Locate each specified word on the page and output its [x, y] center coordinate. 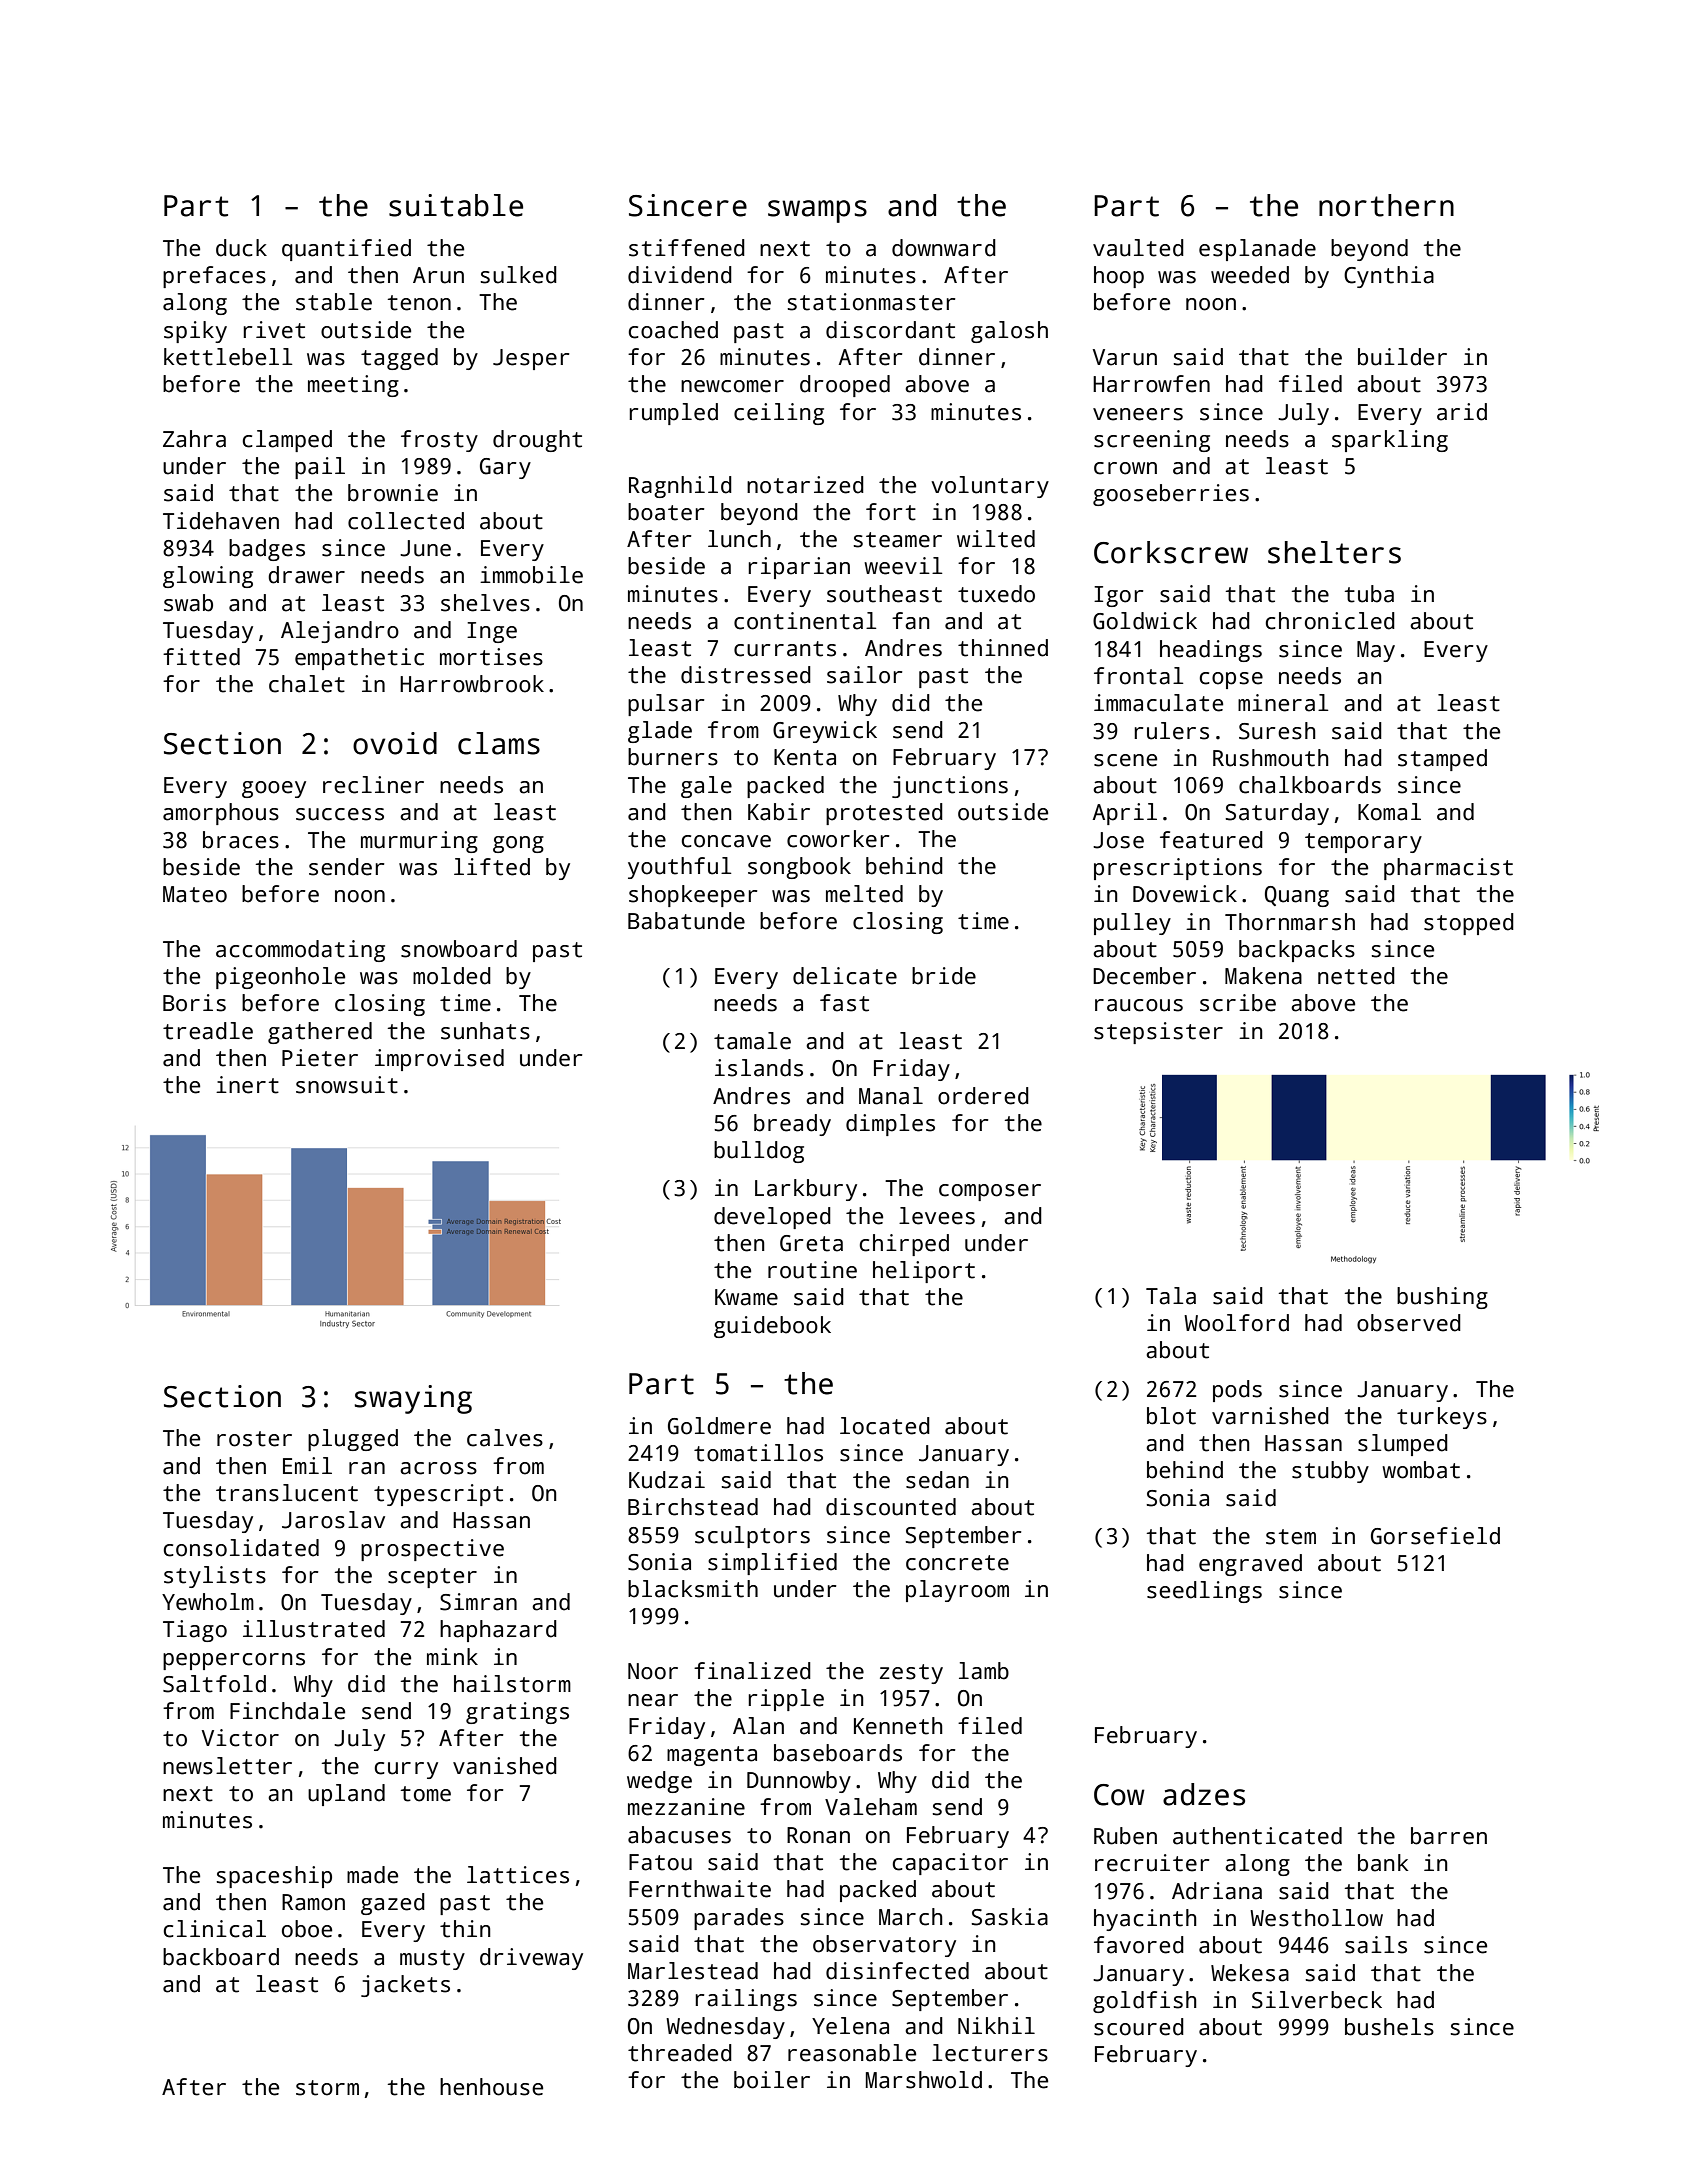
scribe [1238, 1003]
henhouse [491, 2087]
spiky [195, 332]
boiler [772, 2080]
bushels [1389, 2027]
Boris [194, 1003]
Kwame [746, 1297]
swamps [817, 211]
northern [1386, 205]
